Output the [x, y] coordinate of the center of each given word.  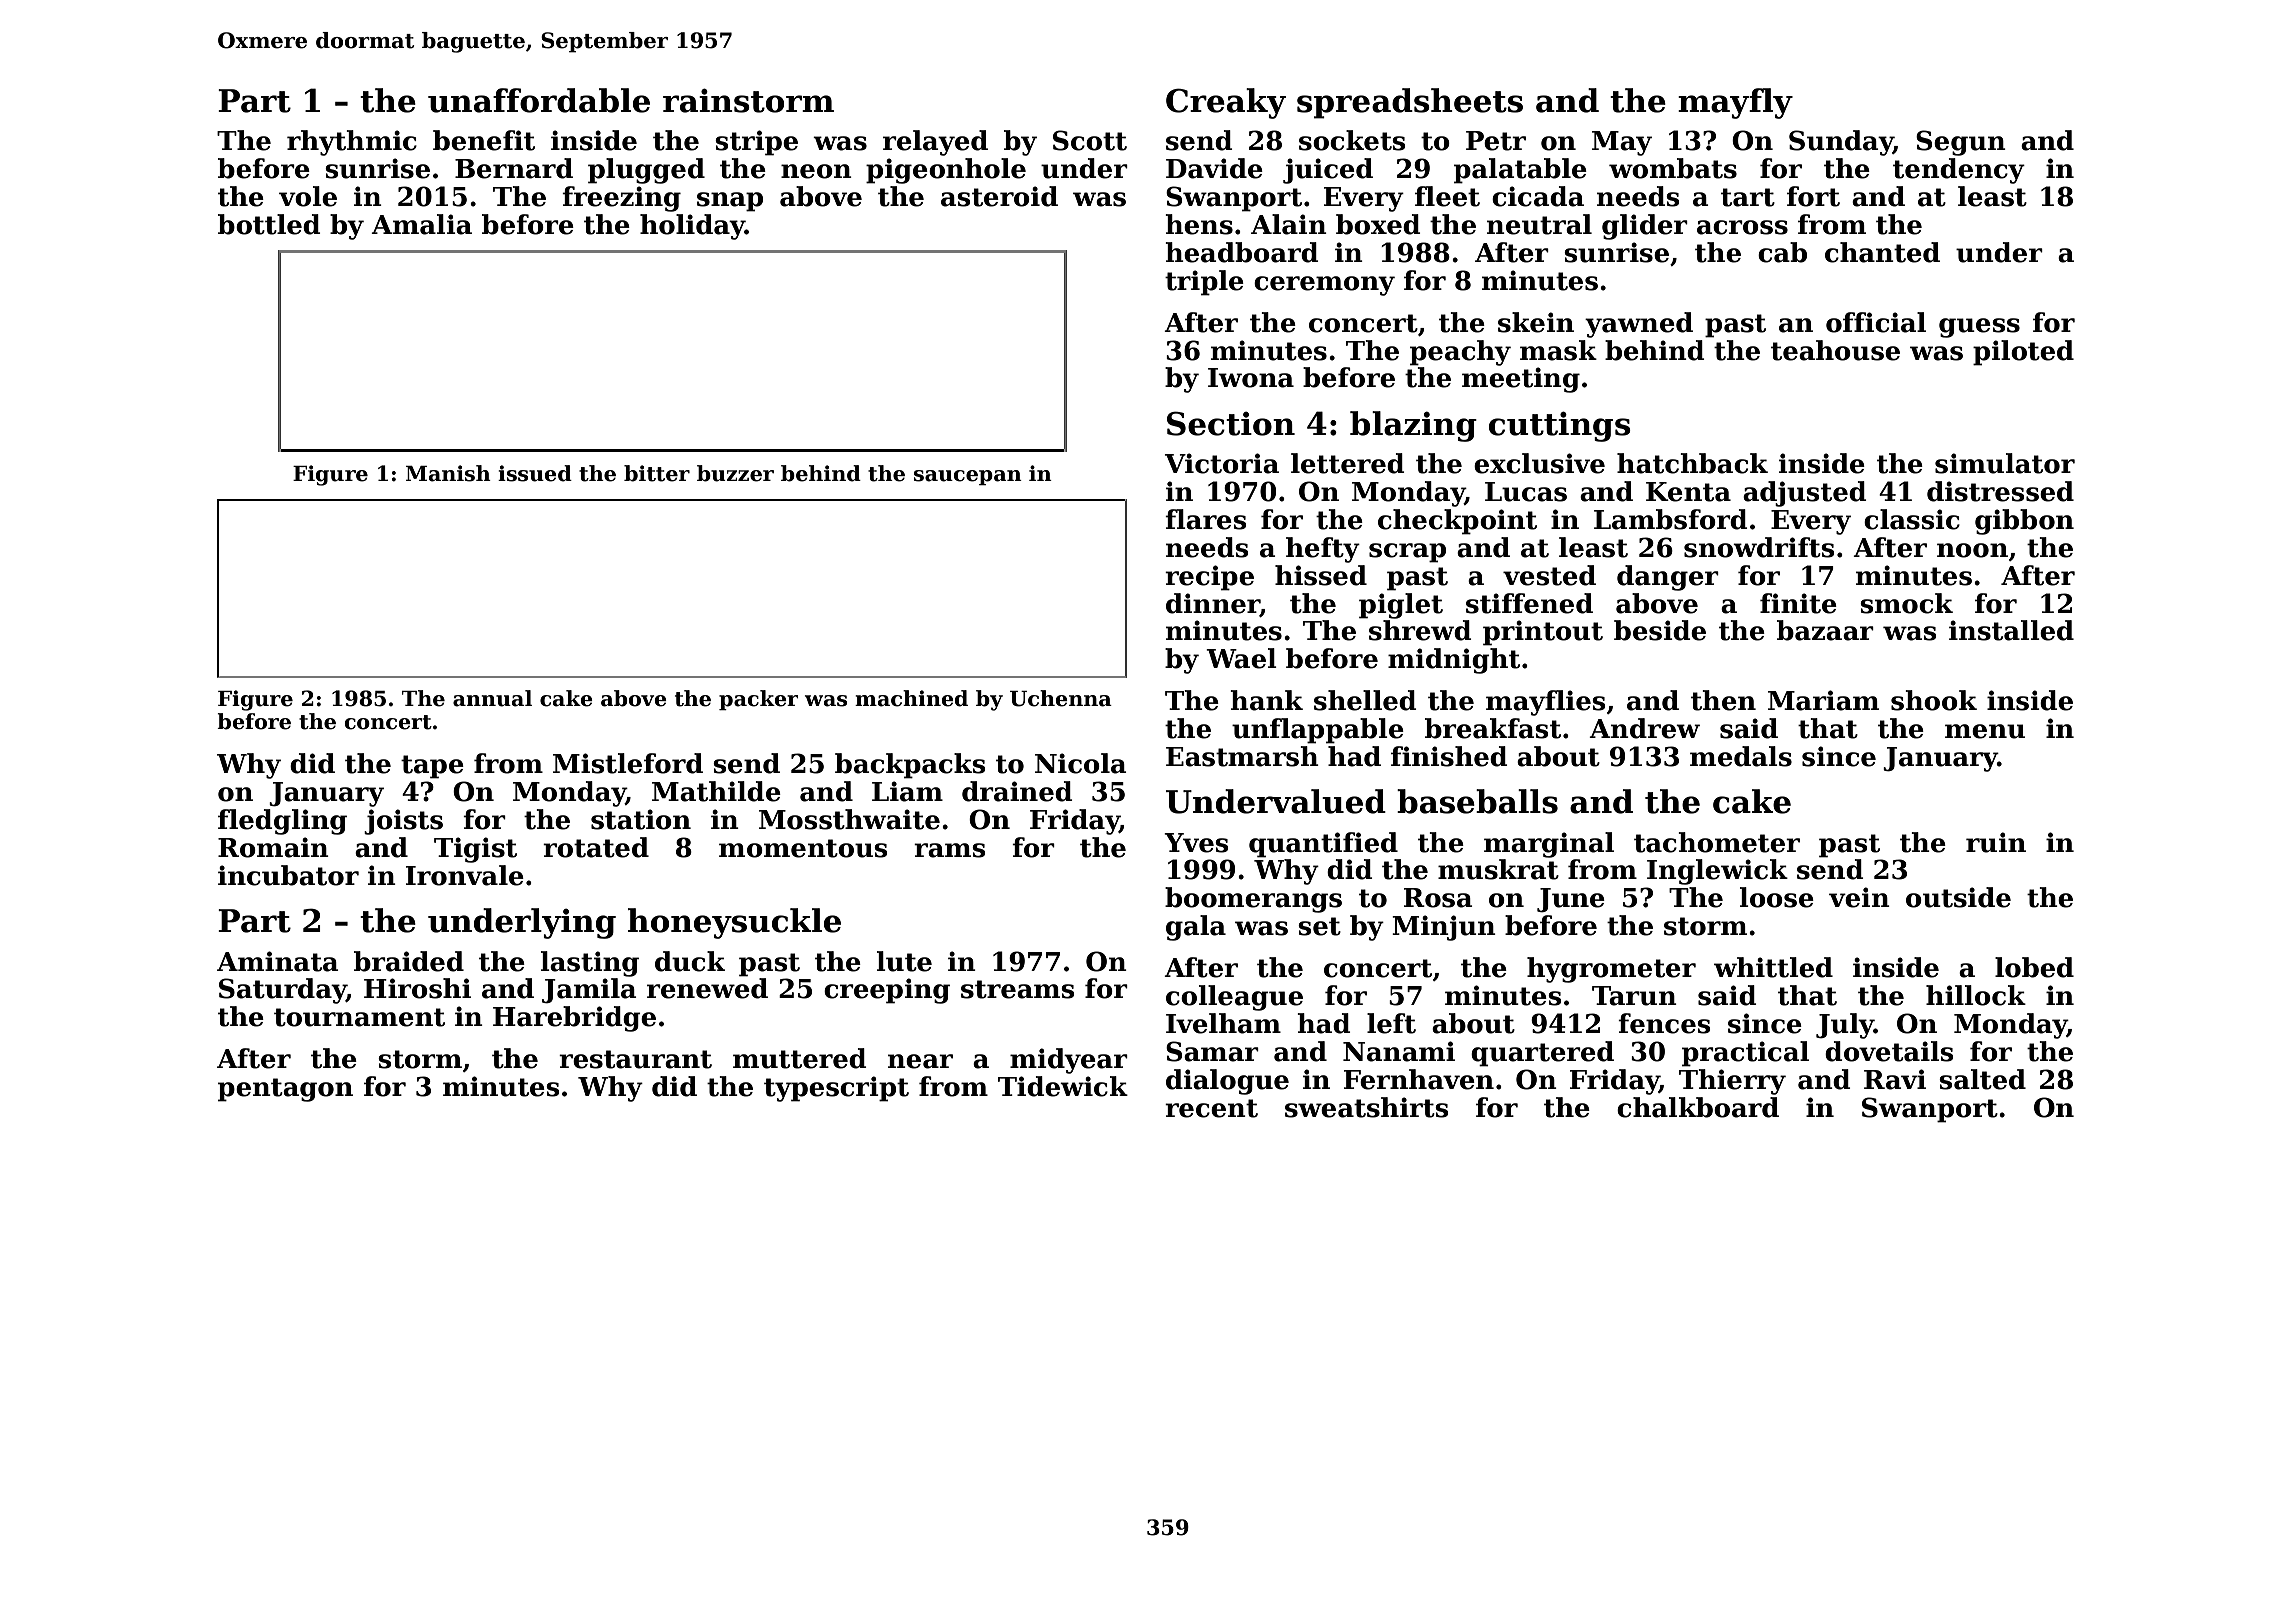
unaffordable [539, 100]
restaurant [635, 1059]
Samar [1212, 1051]
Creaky [1226, 103]
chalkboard [1698, 1107]
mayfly [1735, 103]
